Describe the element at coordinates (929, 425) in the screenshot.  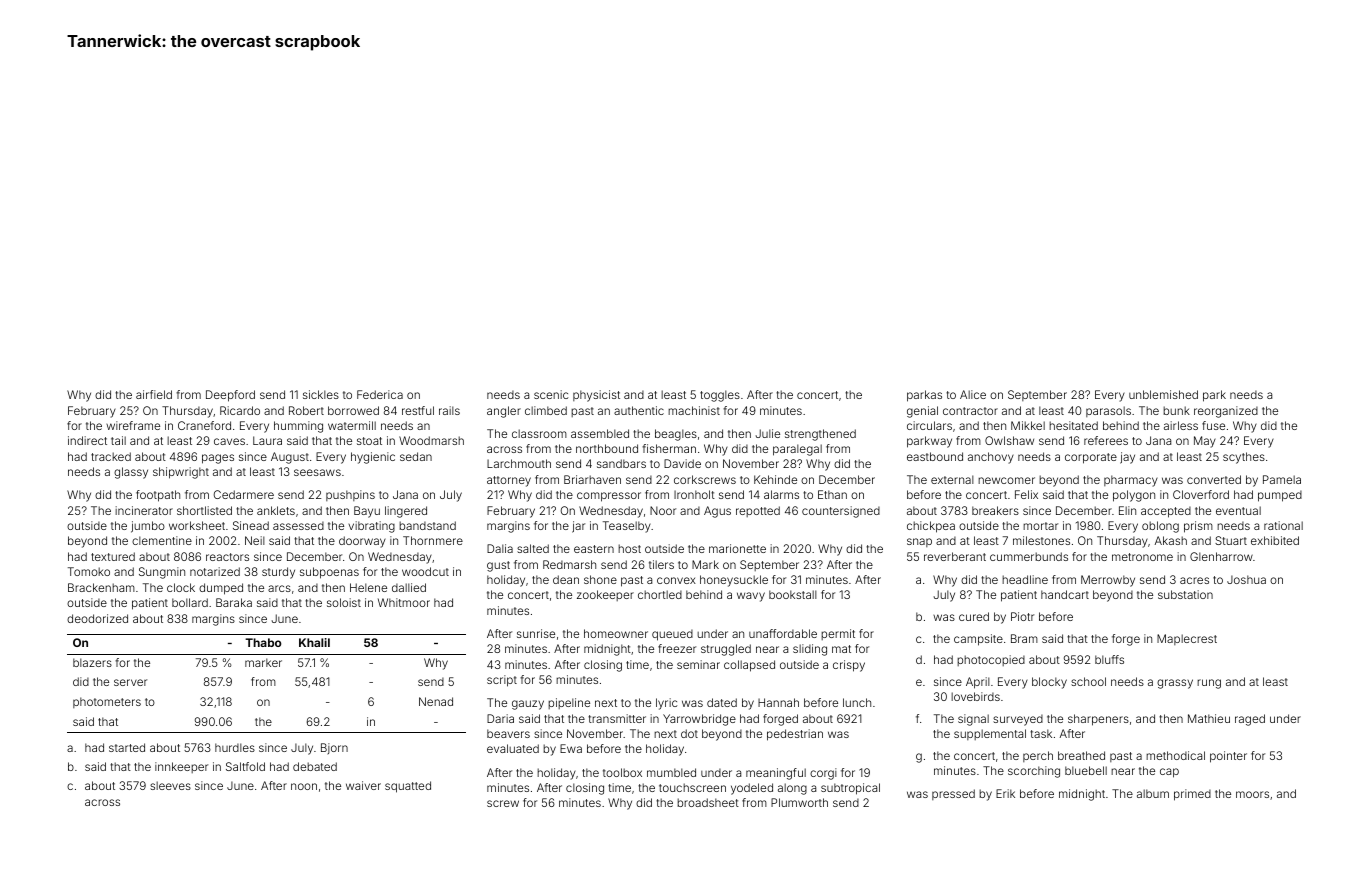
I see `circulars` at that location.
